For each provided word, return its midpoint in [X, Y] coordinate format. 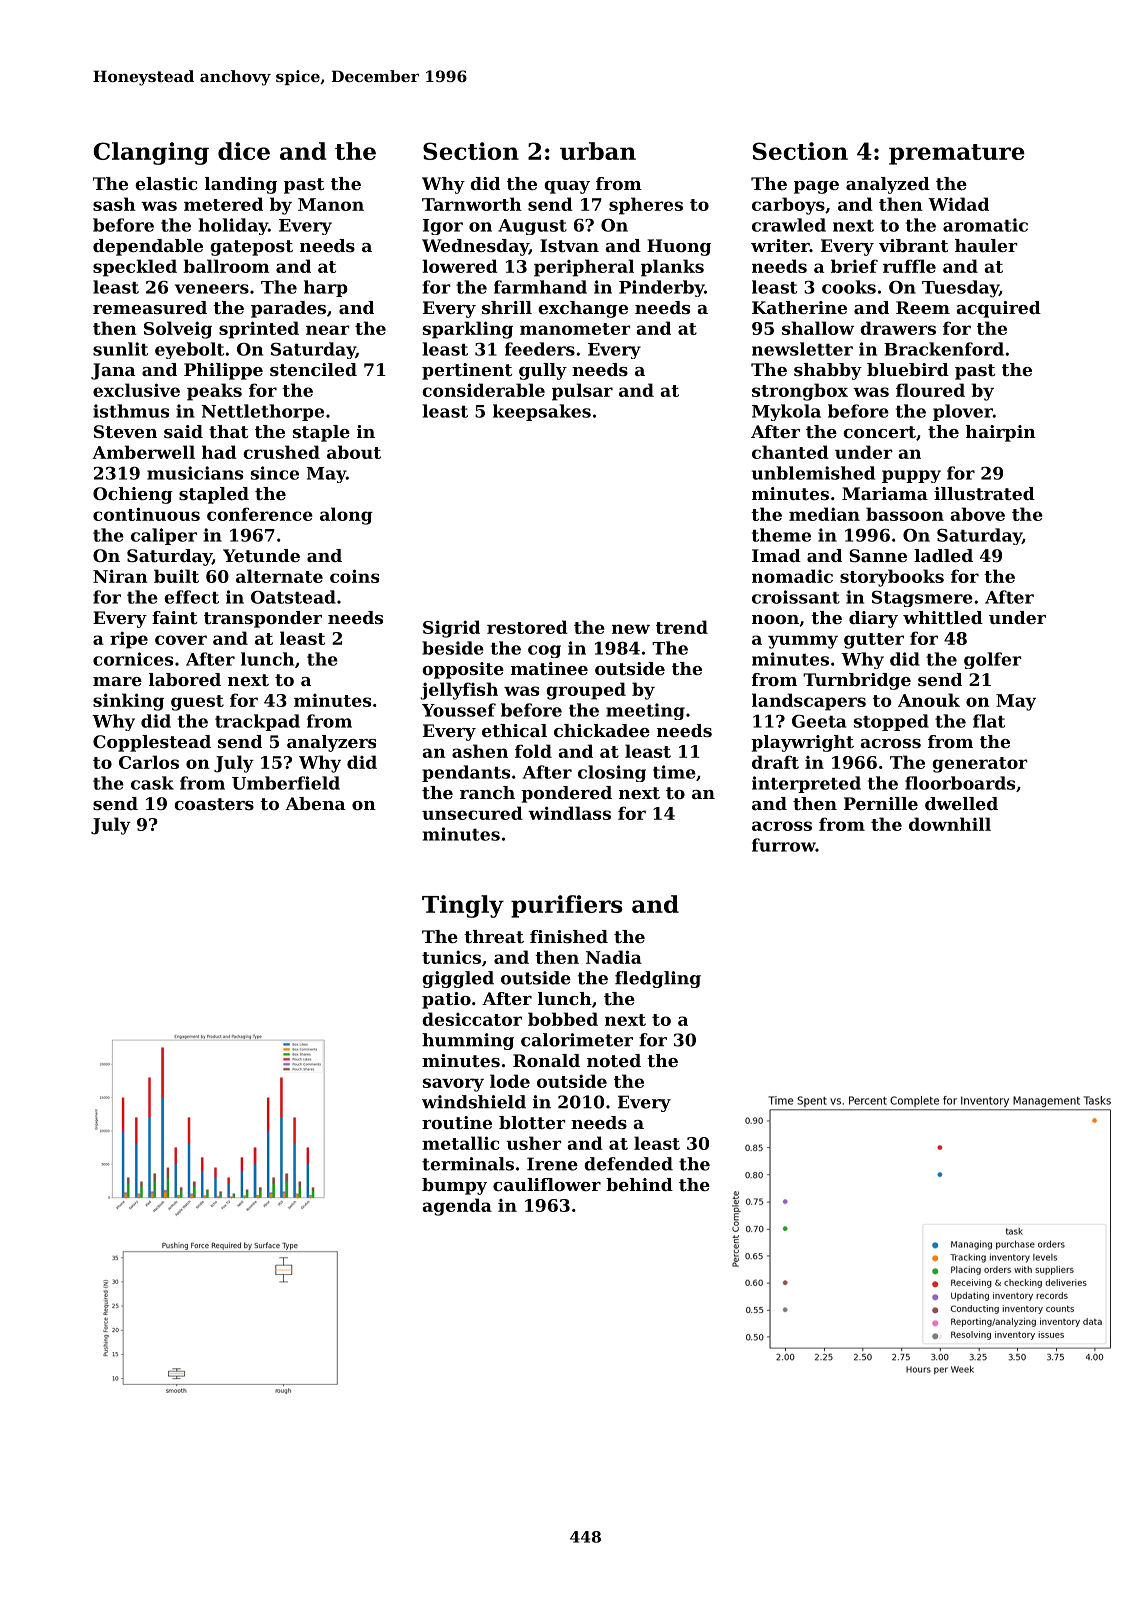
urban [598, 151]
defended [628, 1164]
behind [639, 1184]
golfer [993, 660]
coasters [214, 804]
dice [244, 151]
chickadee [602, 730]
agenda [457, 1207]
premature [957, 154]
